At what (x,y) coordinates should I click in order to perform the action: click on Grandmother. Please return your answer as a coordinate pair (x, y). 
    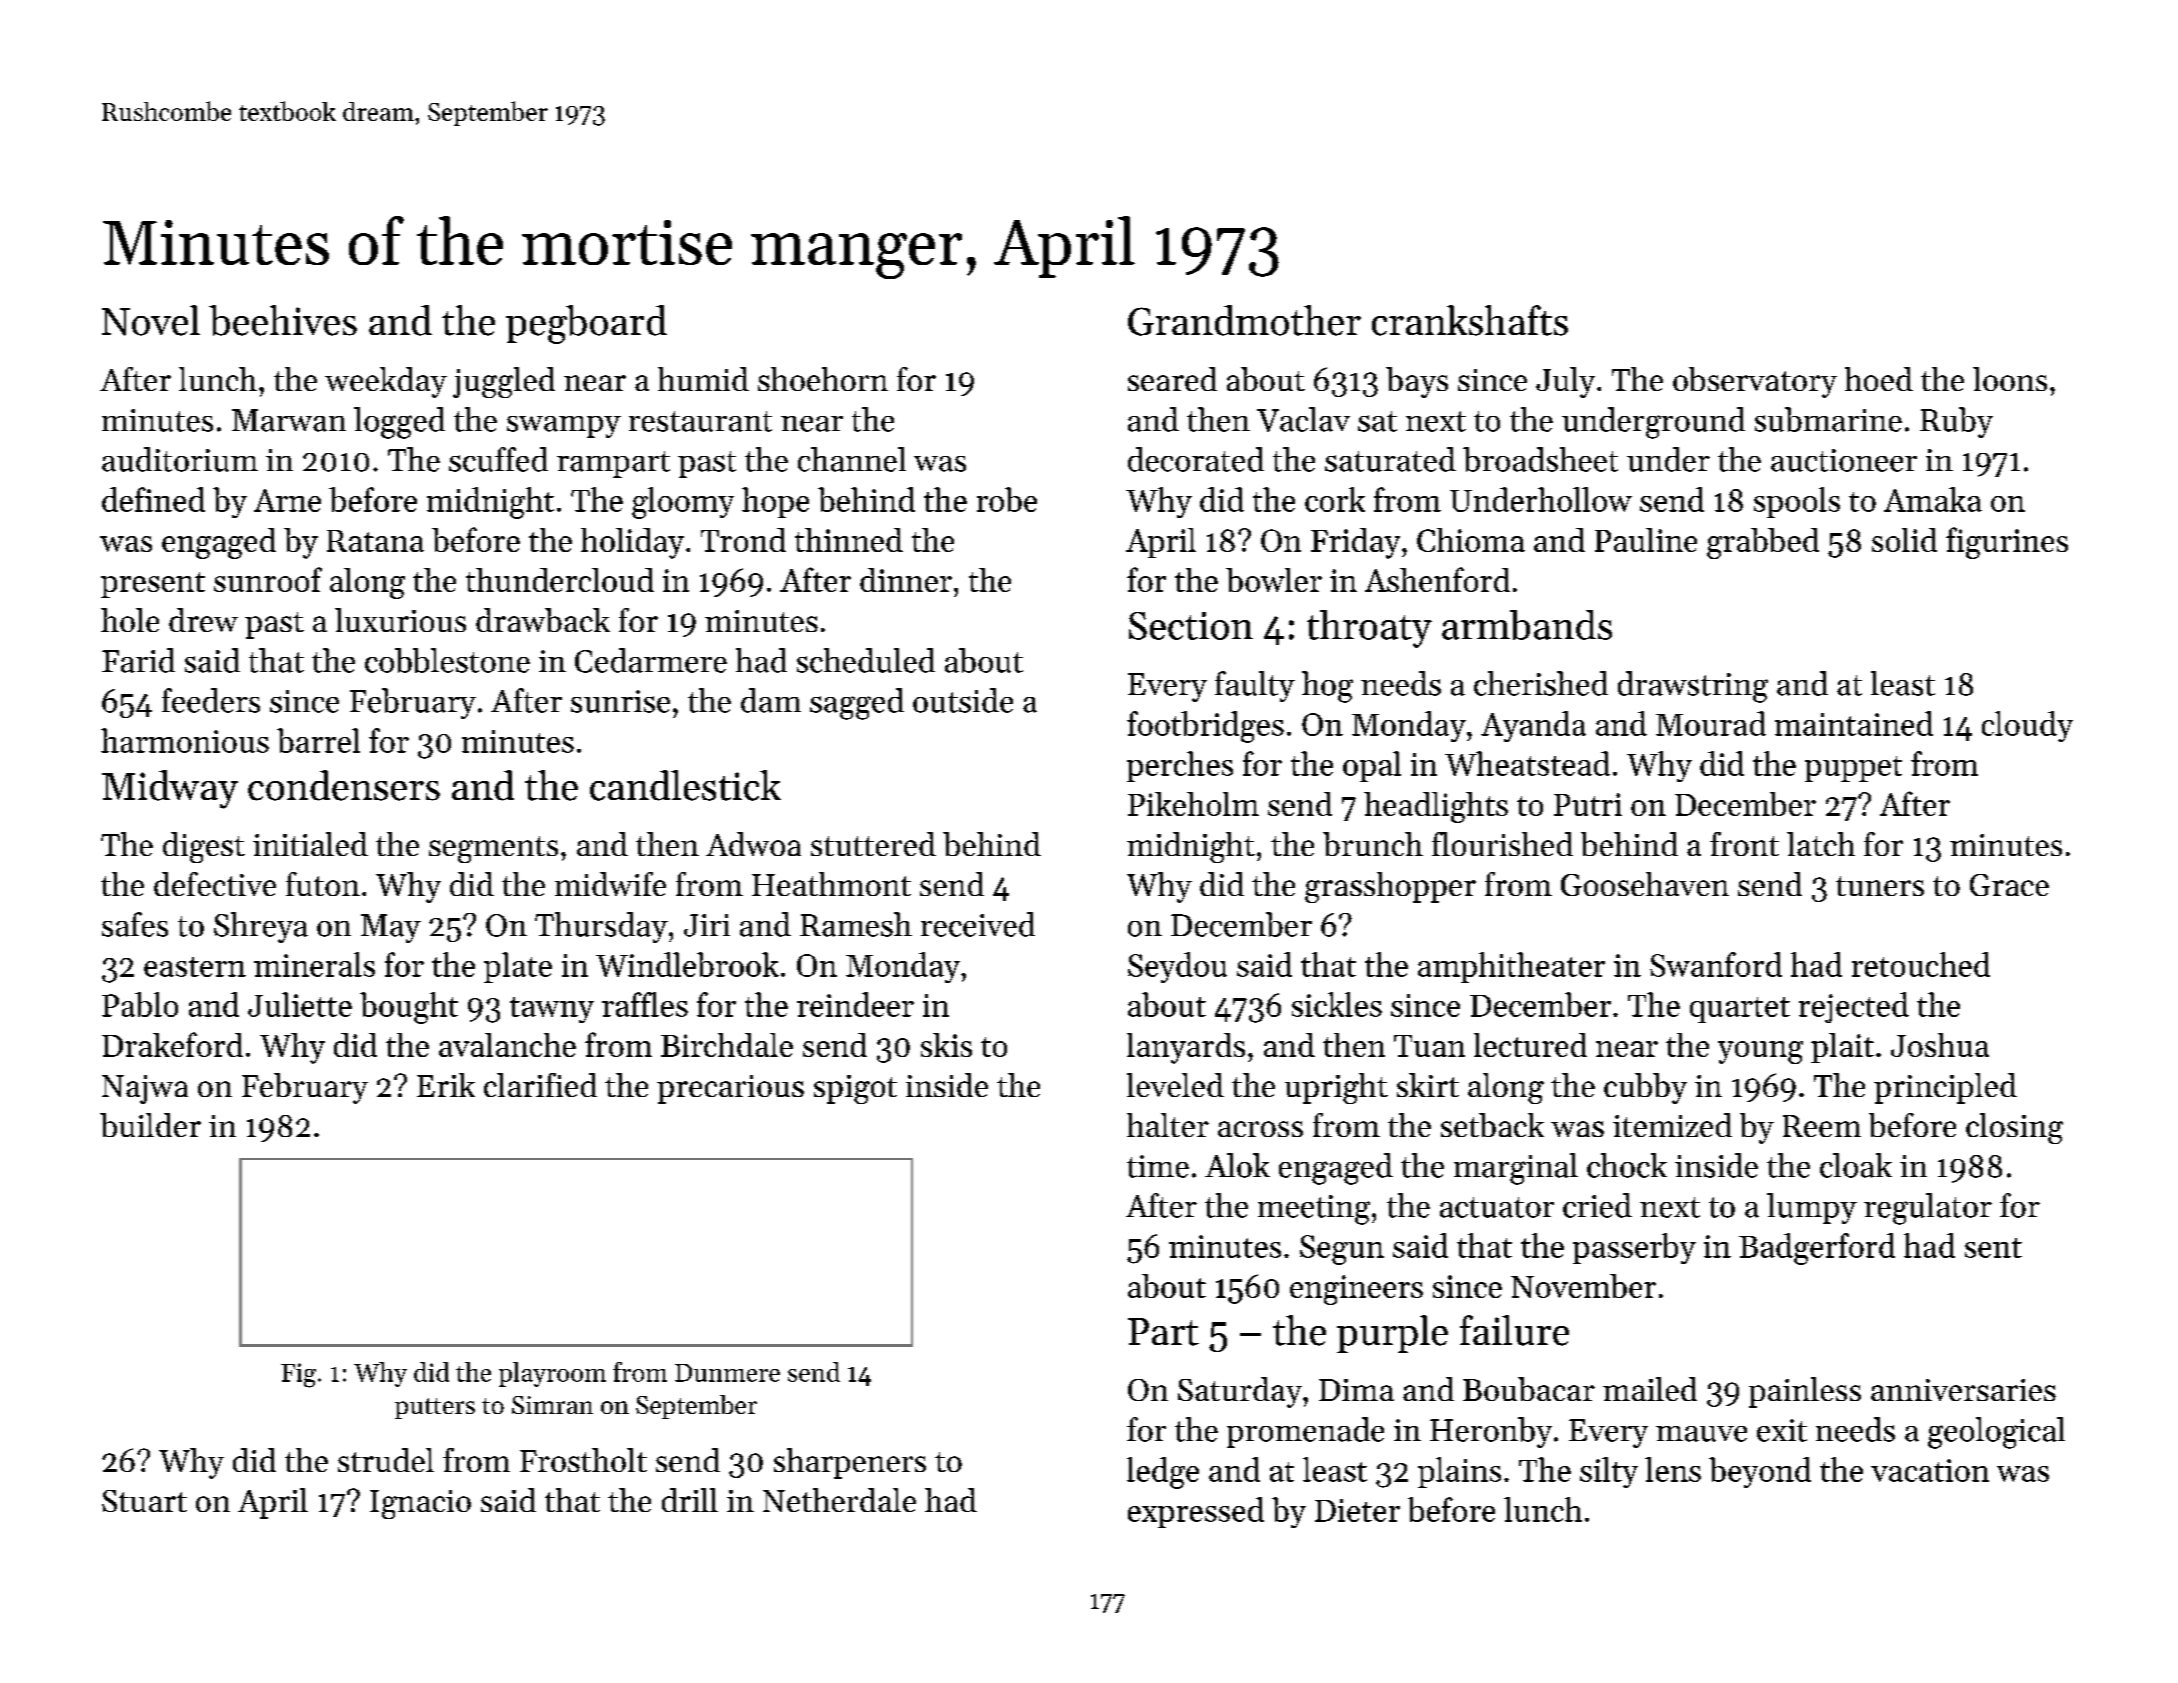
    Looking at the image, I should click on (1244, 320).
